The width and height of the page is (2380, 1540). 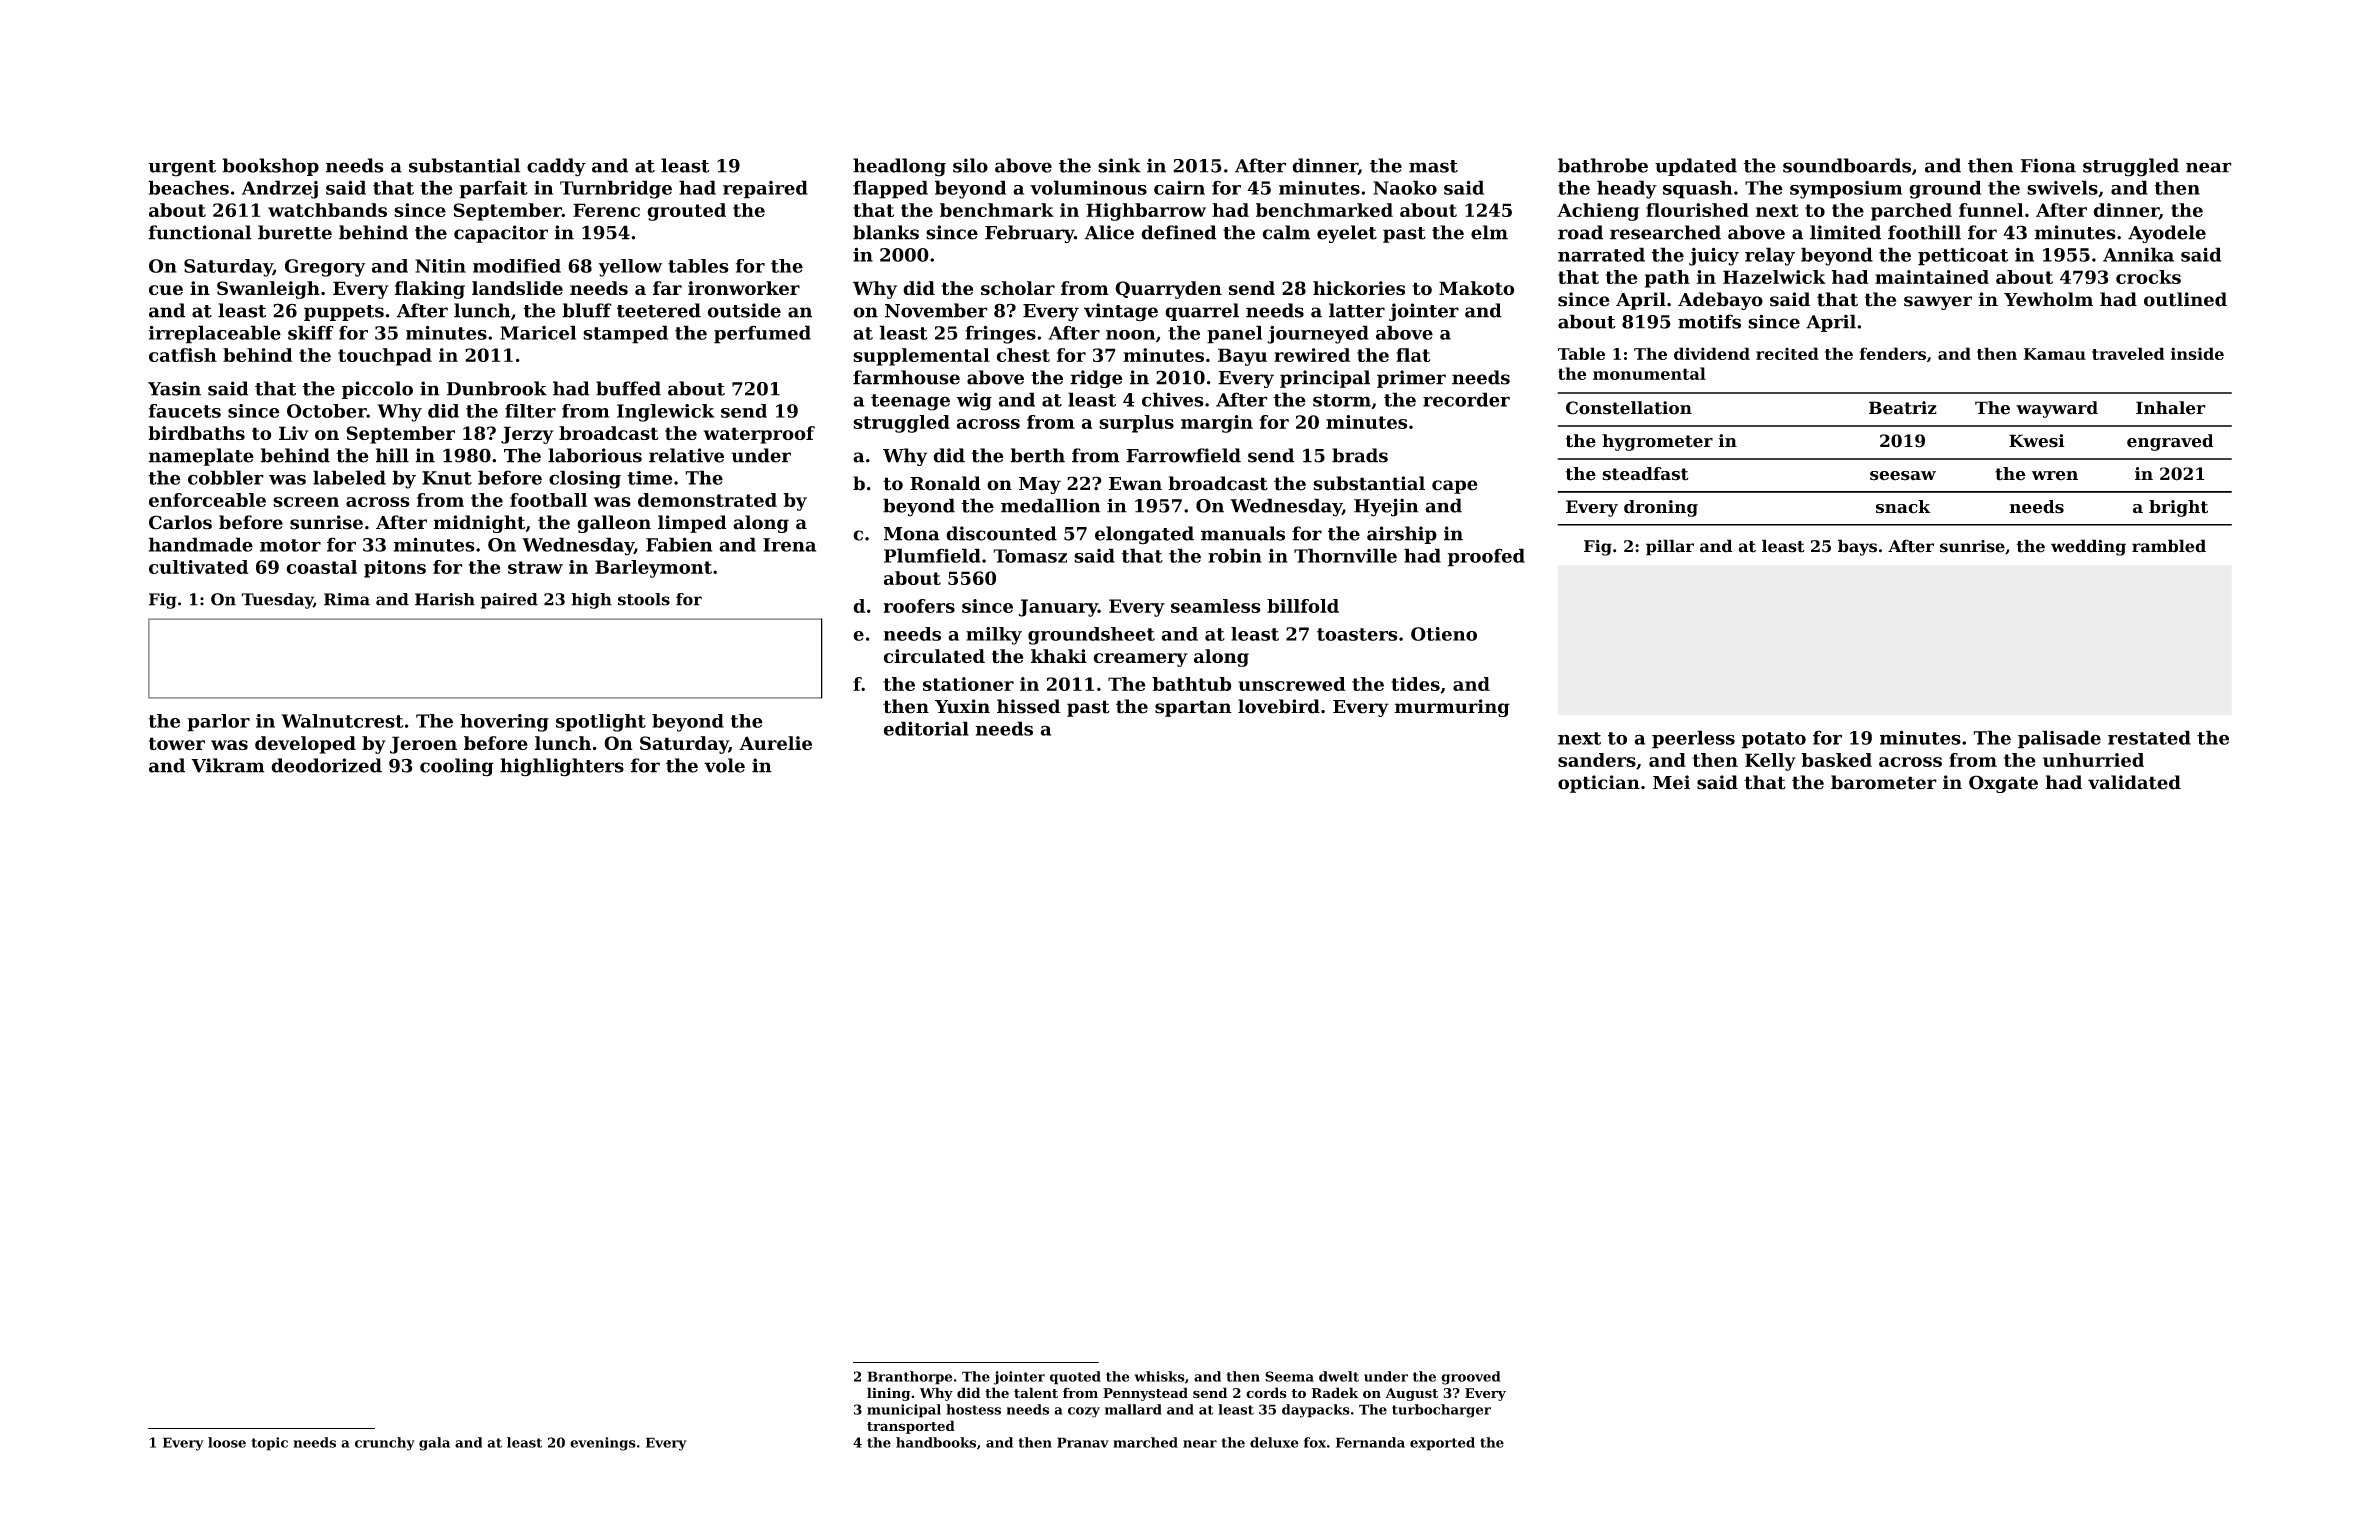 I want to click on stationer, so click(x=968, y=684).
